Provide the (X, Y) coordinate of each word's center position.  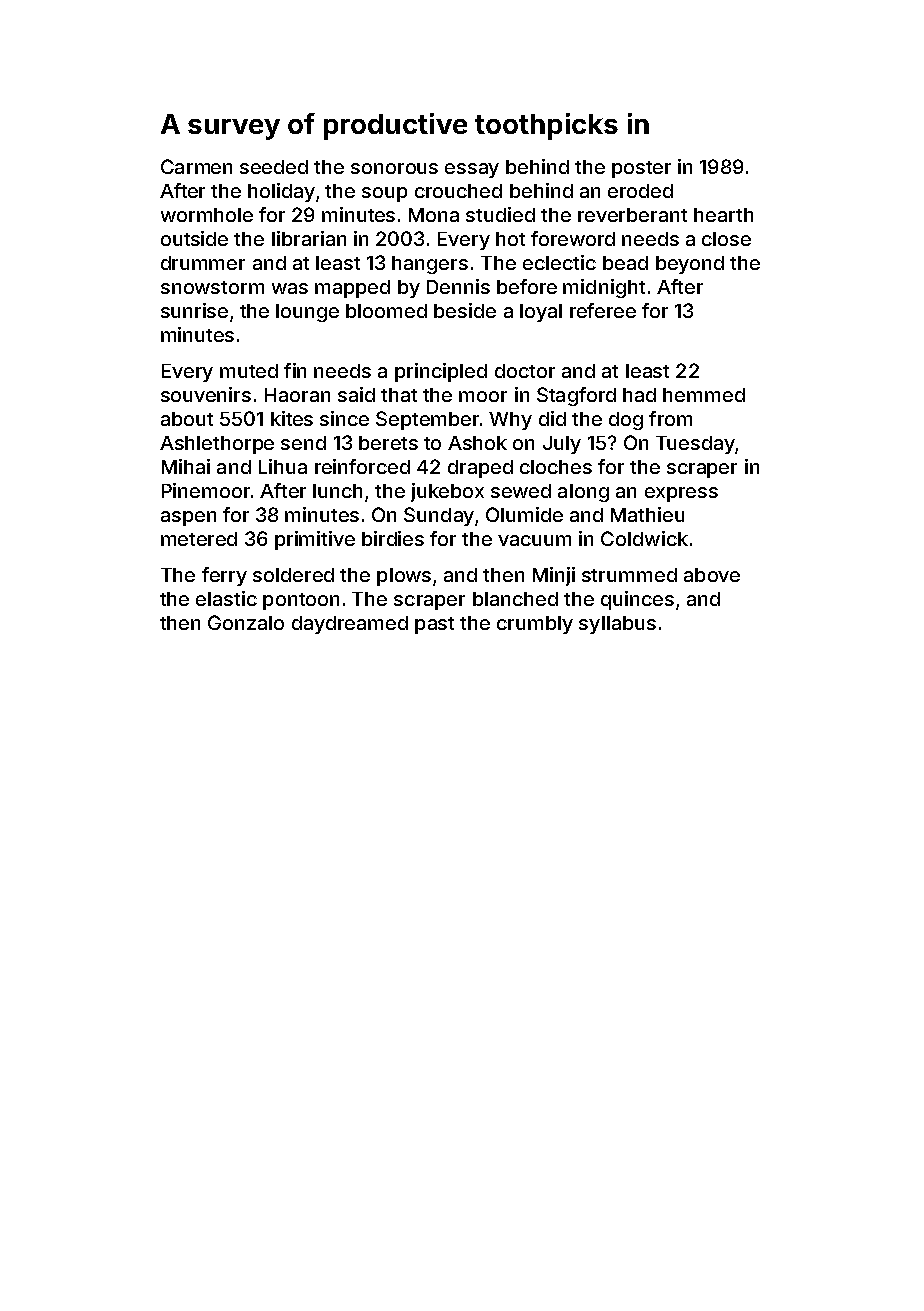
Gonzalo (246, 622)
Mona (434, 215)
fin (295, 370)
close (726, 239)
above (712, 575)
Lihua (283, 466)
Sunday (439, 516)
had (639, 395)
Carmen (196, 166)
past (434, 625)
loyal (541, 313)
